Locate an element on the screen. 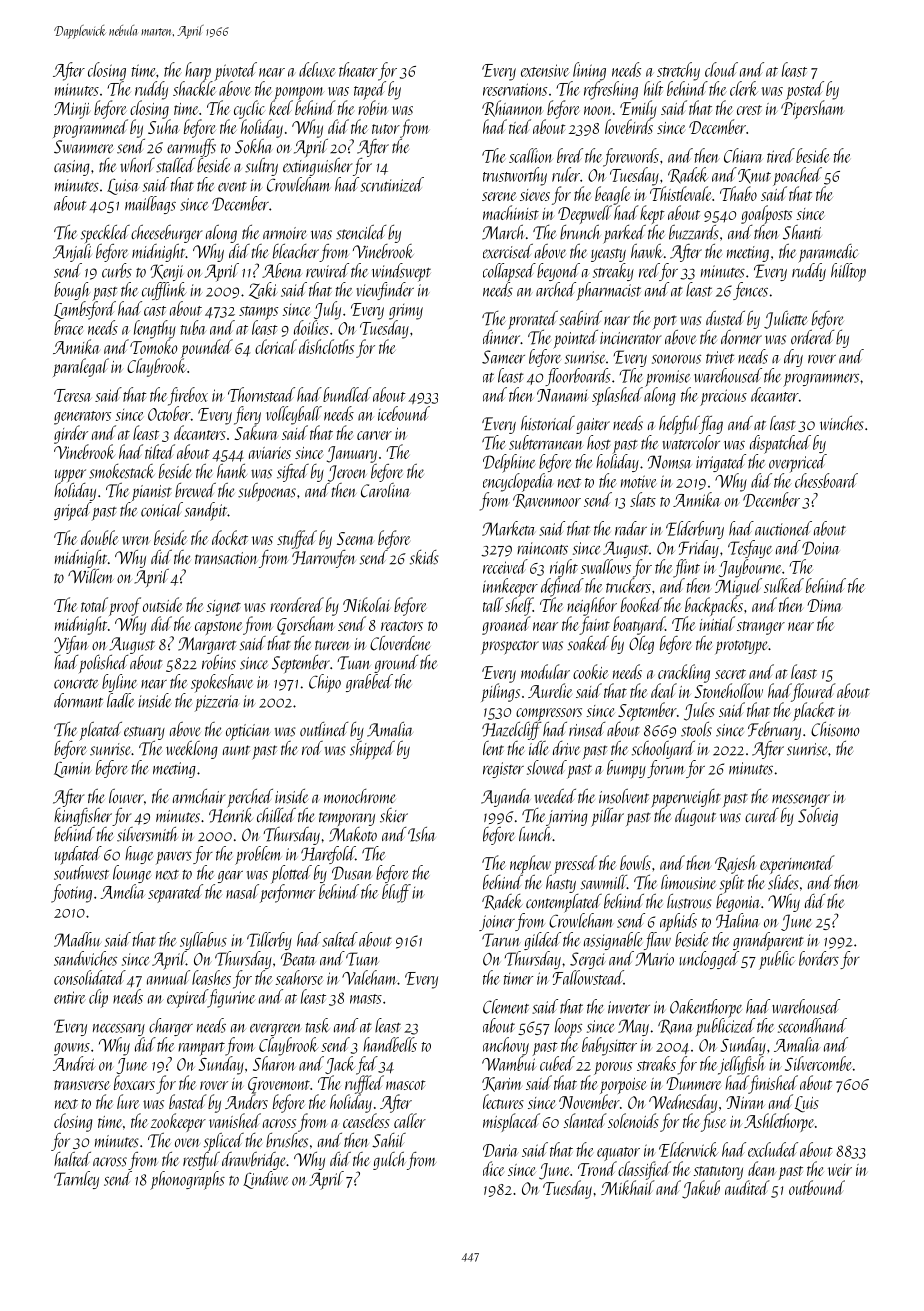 Image resolution: width=924 pixels, height=1311 pixels. Doina is located at coordinates (821, 548).
